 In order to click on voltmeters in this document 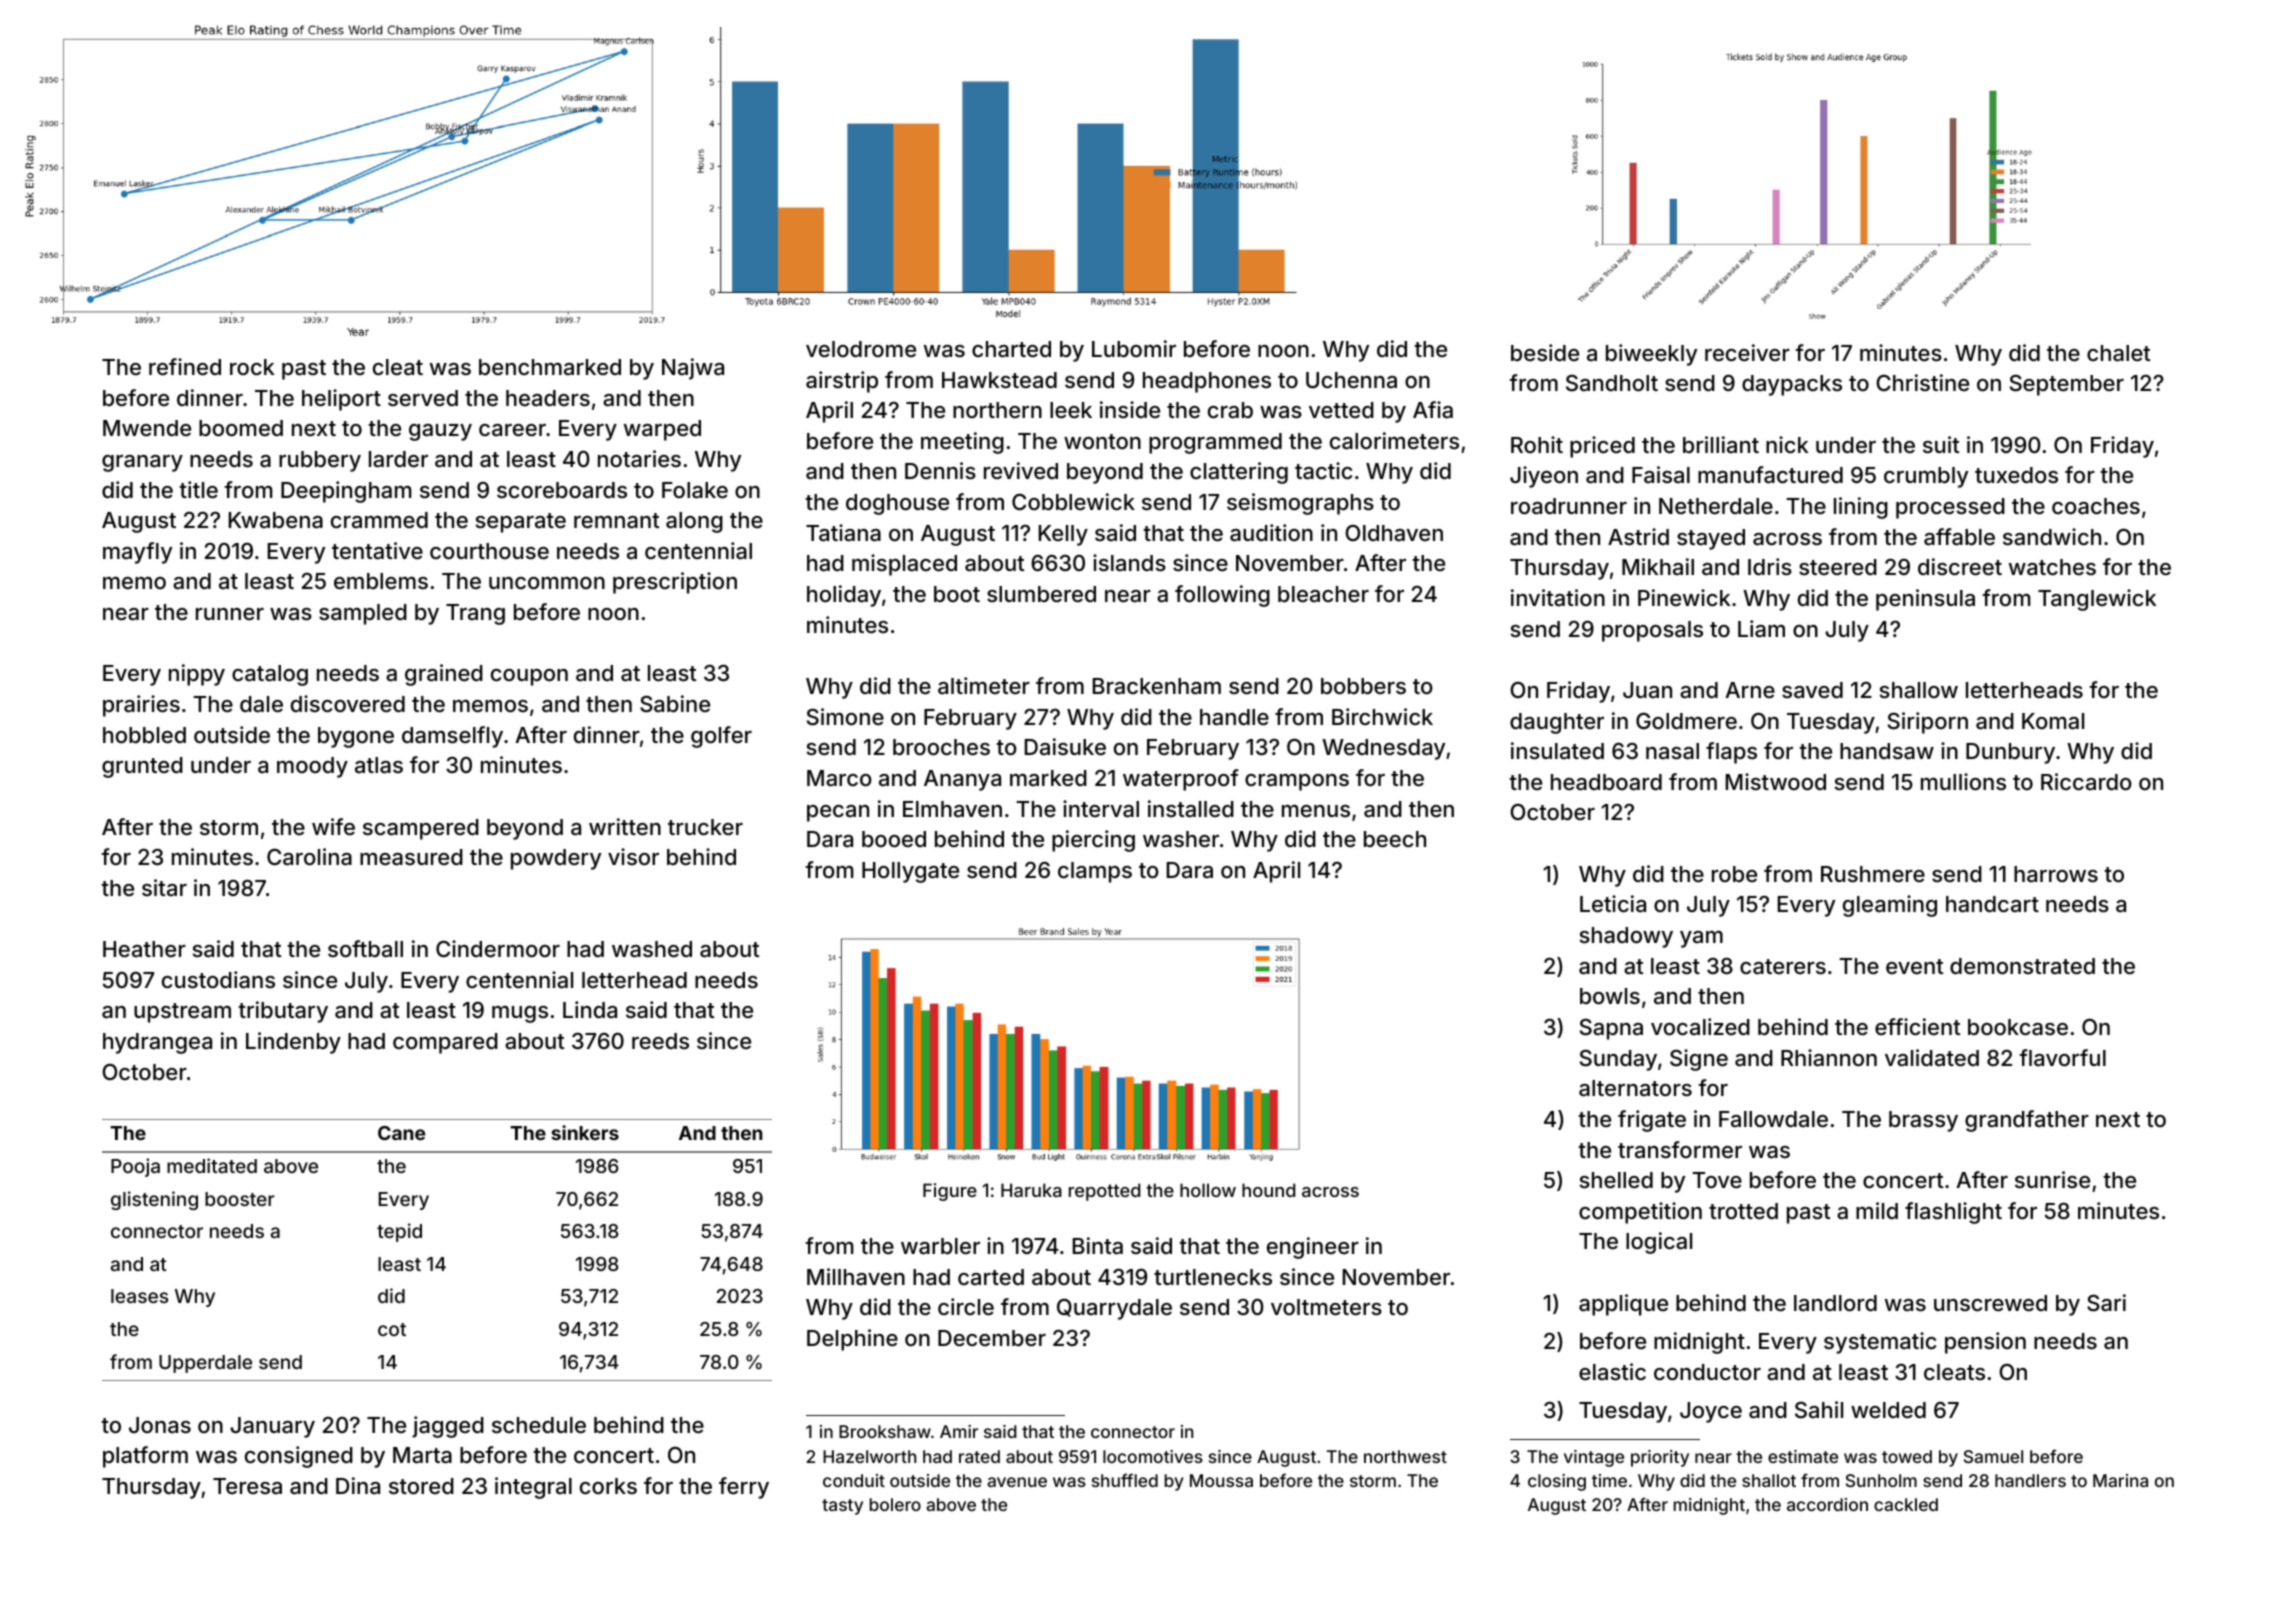, I will do `click(1326, 1307)`.
